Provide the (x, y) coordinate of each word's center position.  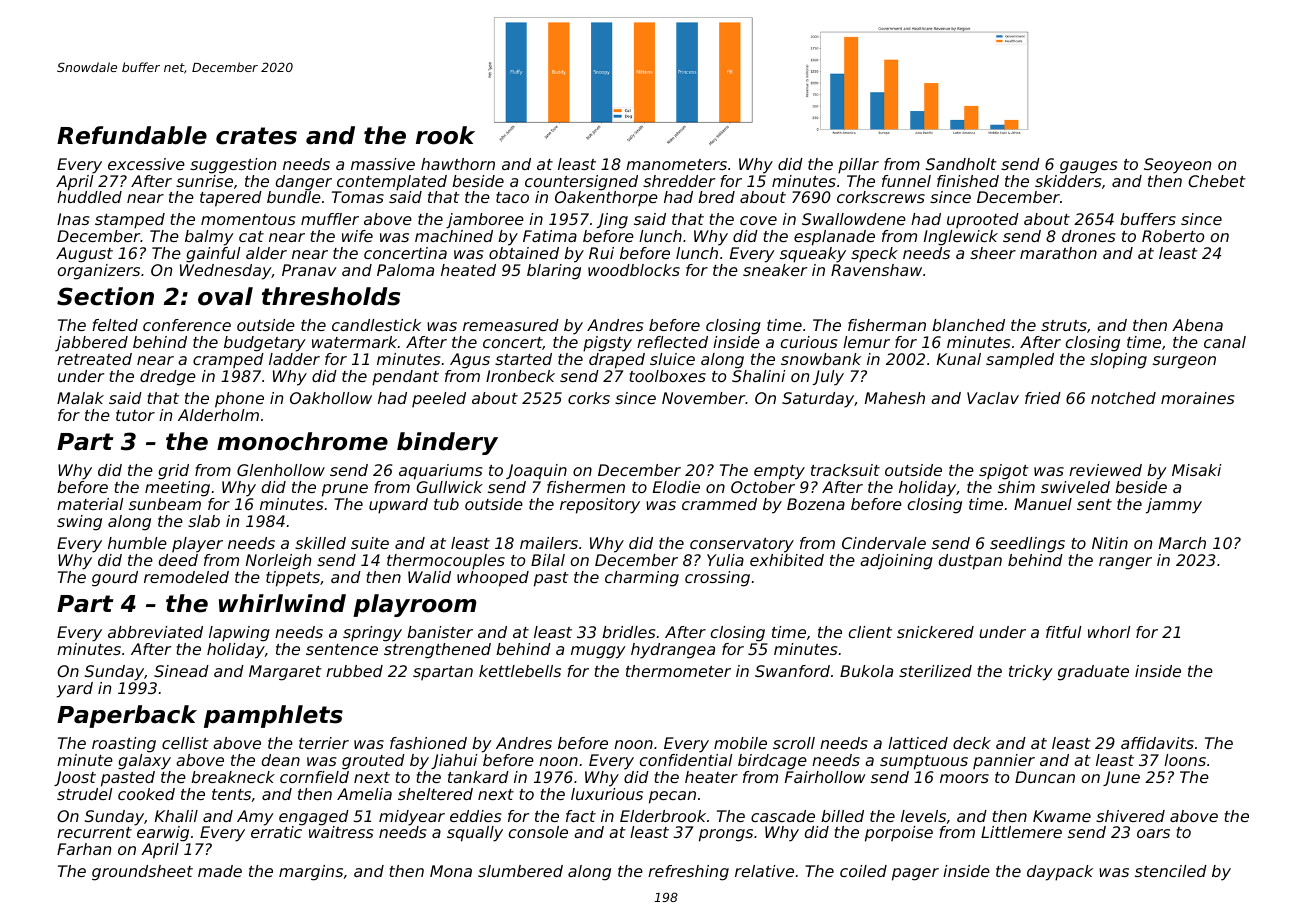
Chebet (1217, 181)
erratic (276, 832)
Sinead (181, 671)
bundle (294, 197)
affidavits (1157, 743)
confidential (686, 760)
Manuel (1043, 504)
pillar (858, 166)
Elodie (676, 487)
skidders (1068, 181)
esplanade (834, 238)
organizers (99, 272)
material (90, 504)
